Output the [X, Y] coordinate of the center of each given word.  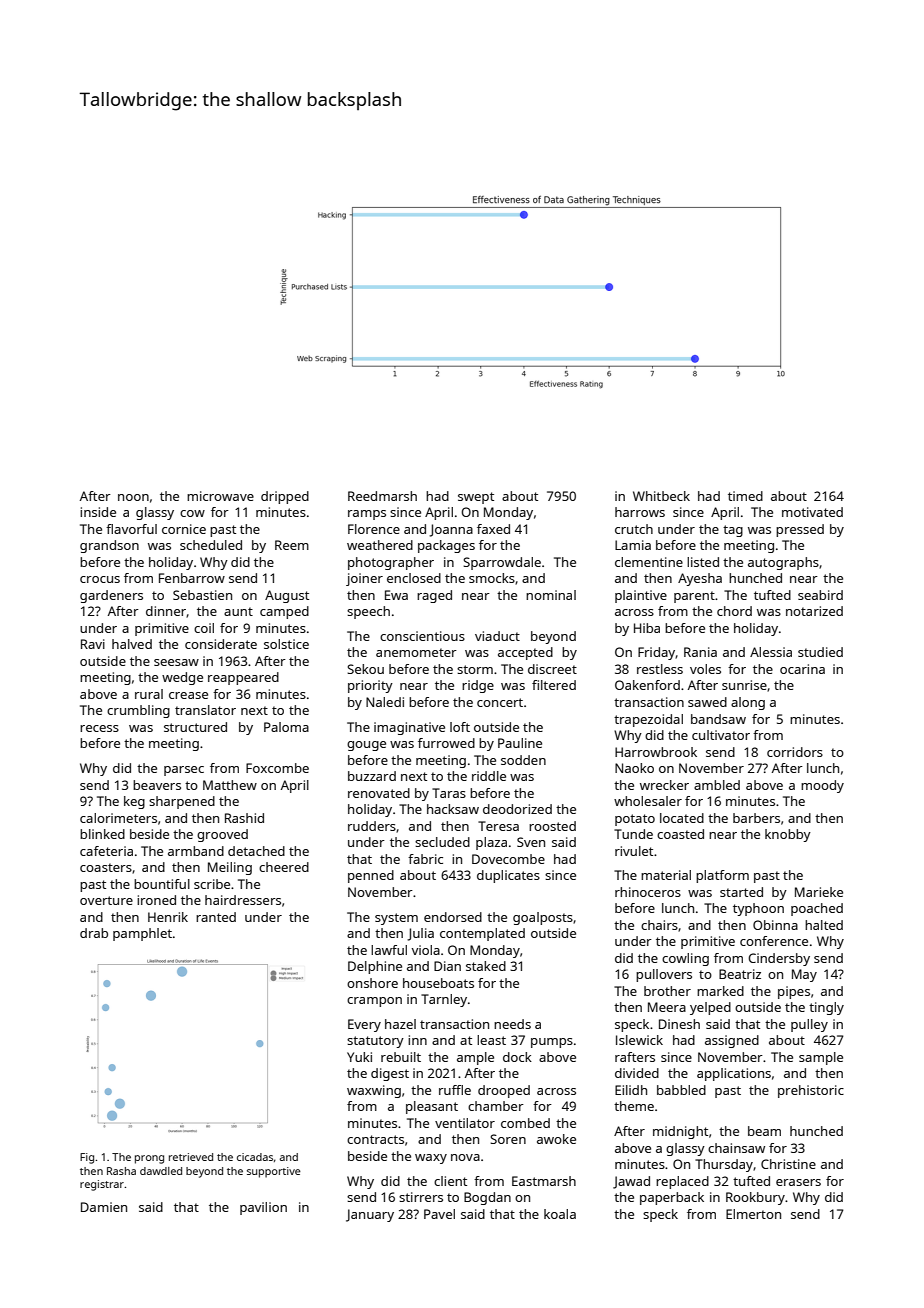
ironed [156, 900]
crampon [374, 1002]
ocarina [802, 669]
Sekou [365, 669]
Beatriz [740, 974]
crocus [100, 579]
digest [390, 1074]
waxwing [374, 1091]
